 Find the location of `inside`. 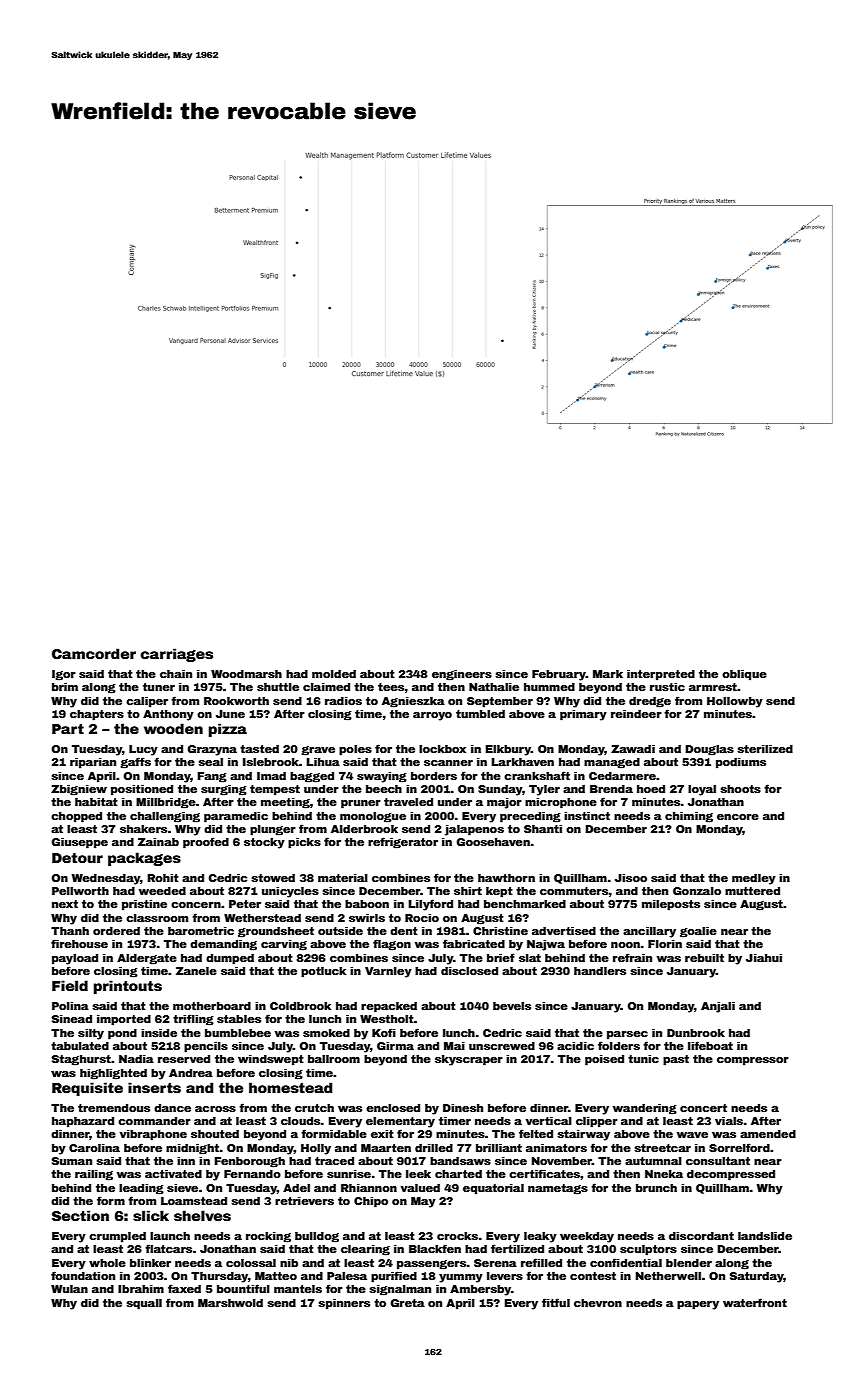

inside is located at coordinates (159, 1033).
